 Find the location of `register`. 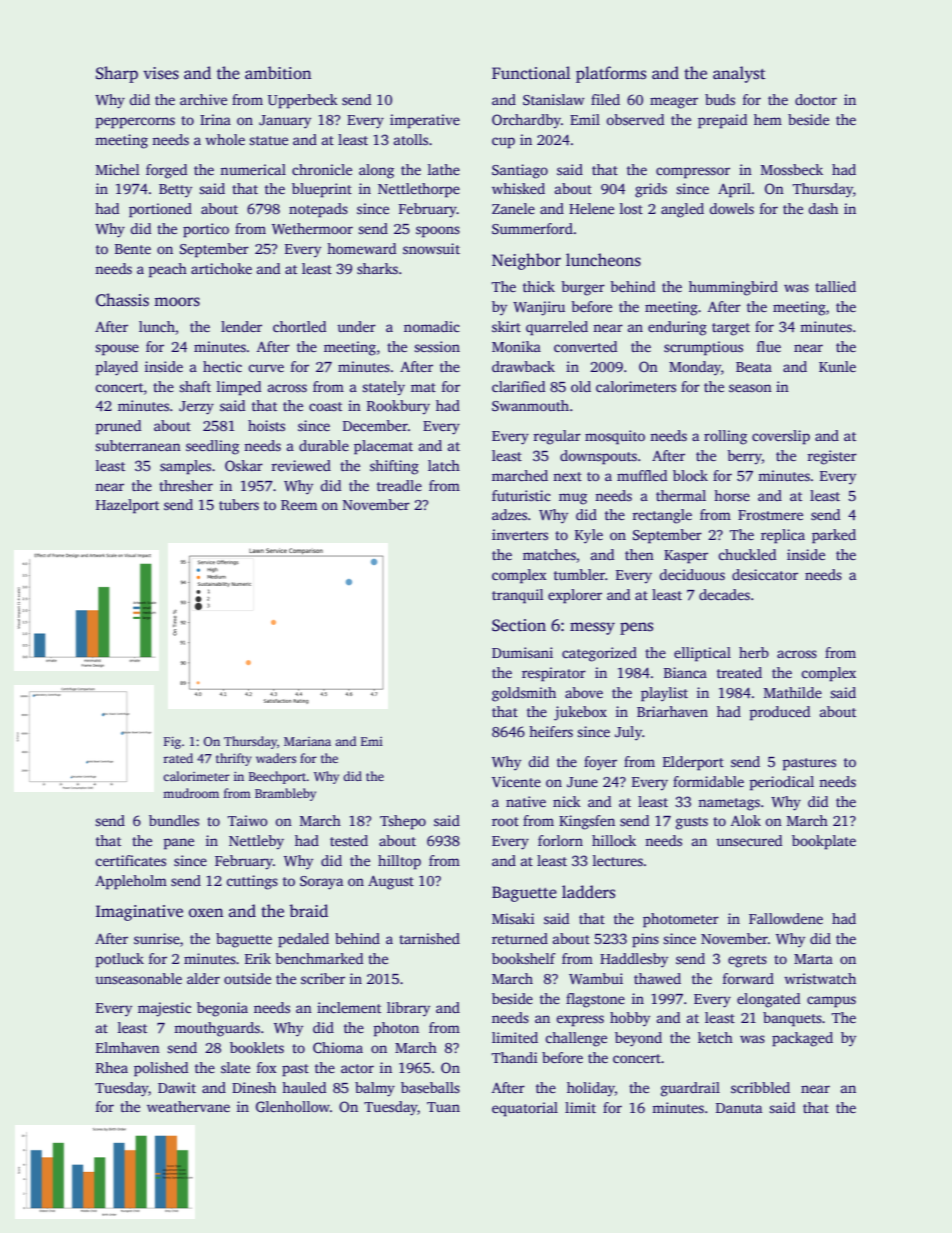

register is located at coordinates (832, 457).
